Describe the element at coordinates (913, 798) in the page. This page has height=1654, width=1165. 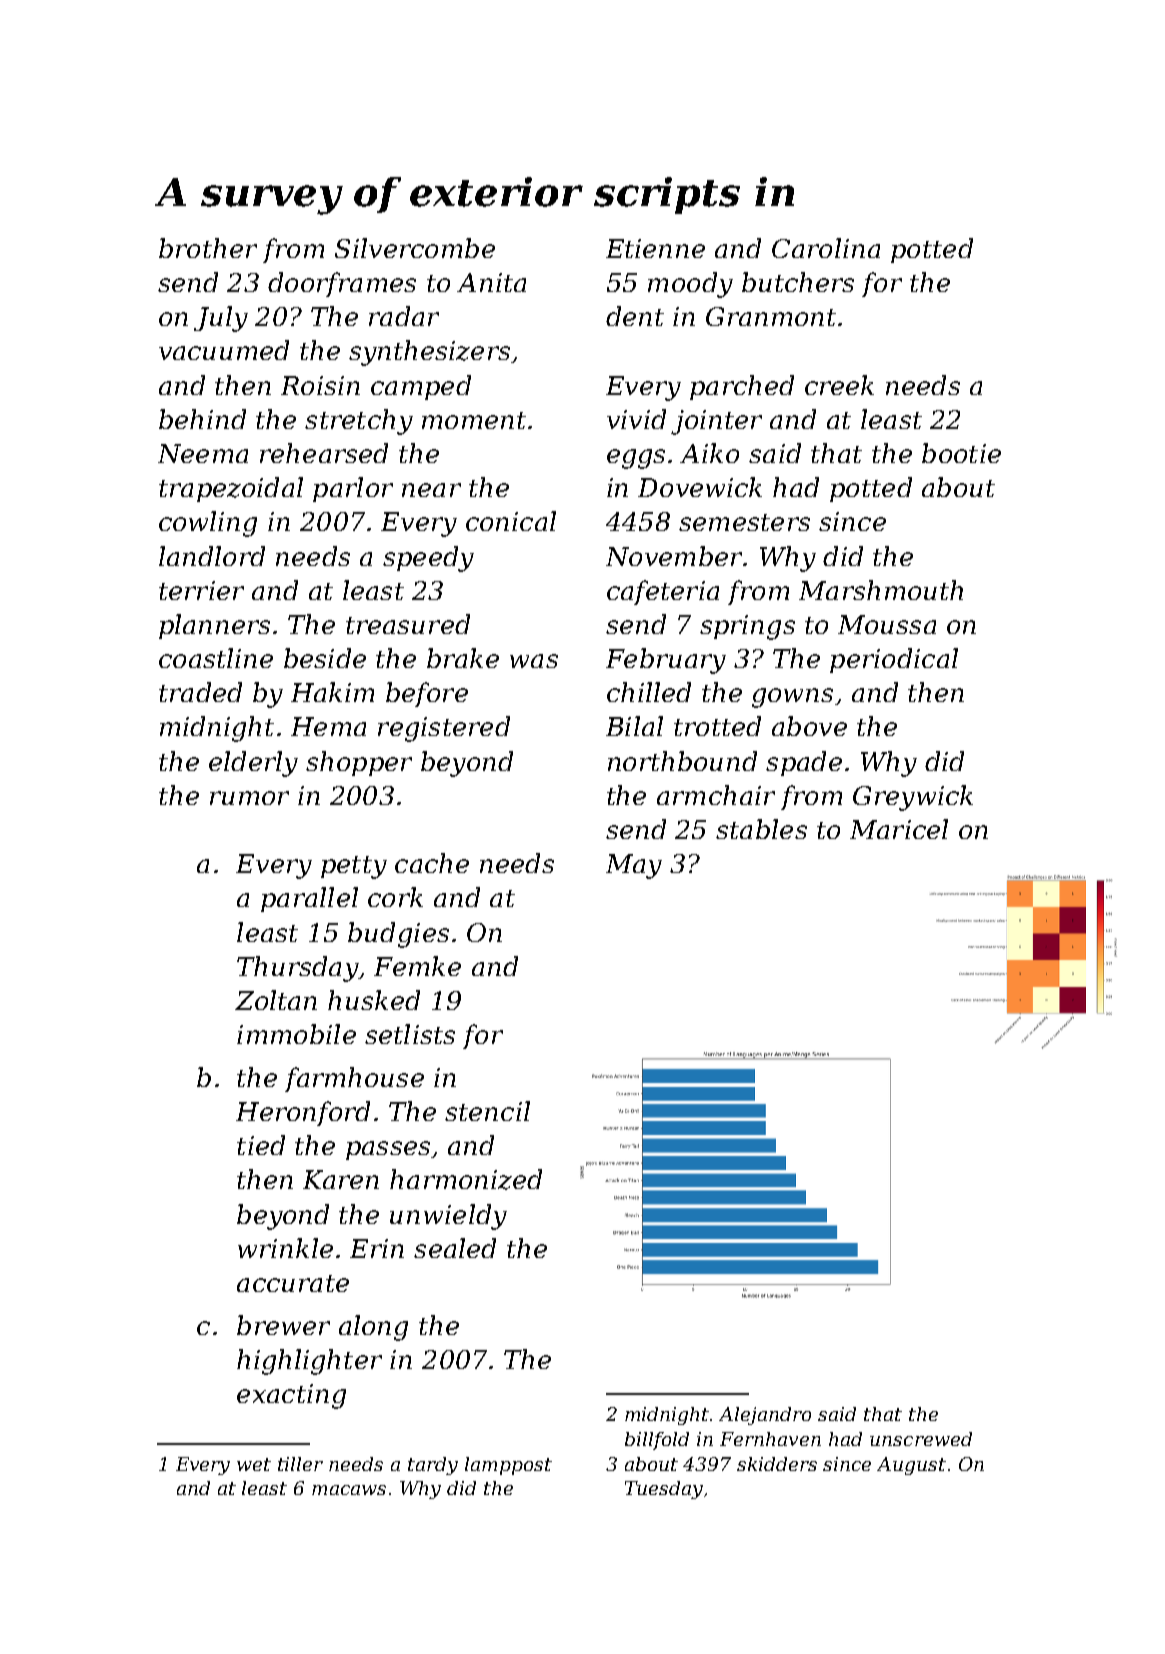
I see `Greywick` at that location.
